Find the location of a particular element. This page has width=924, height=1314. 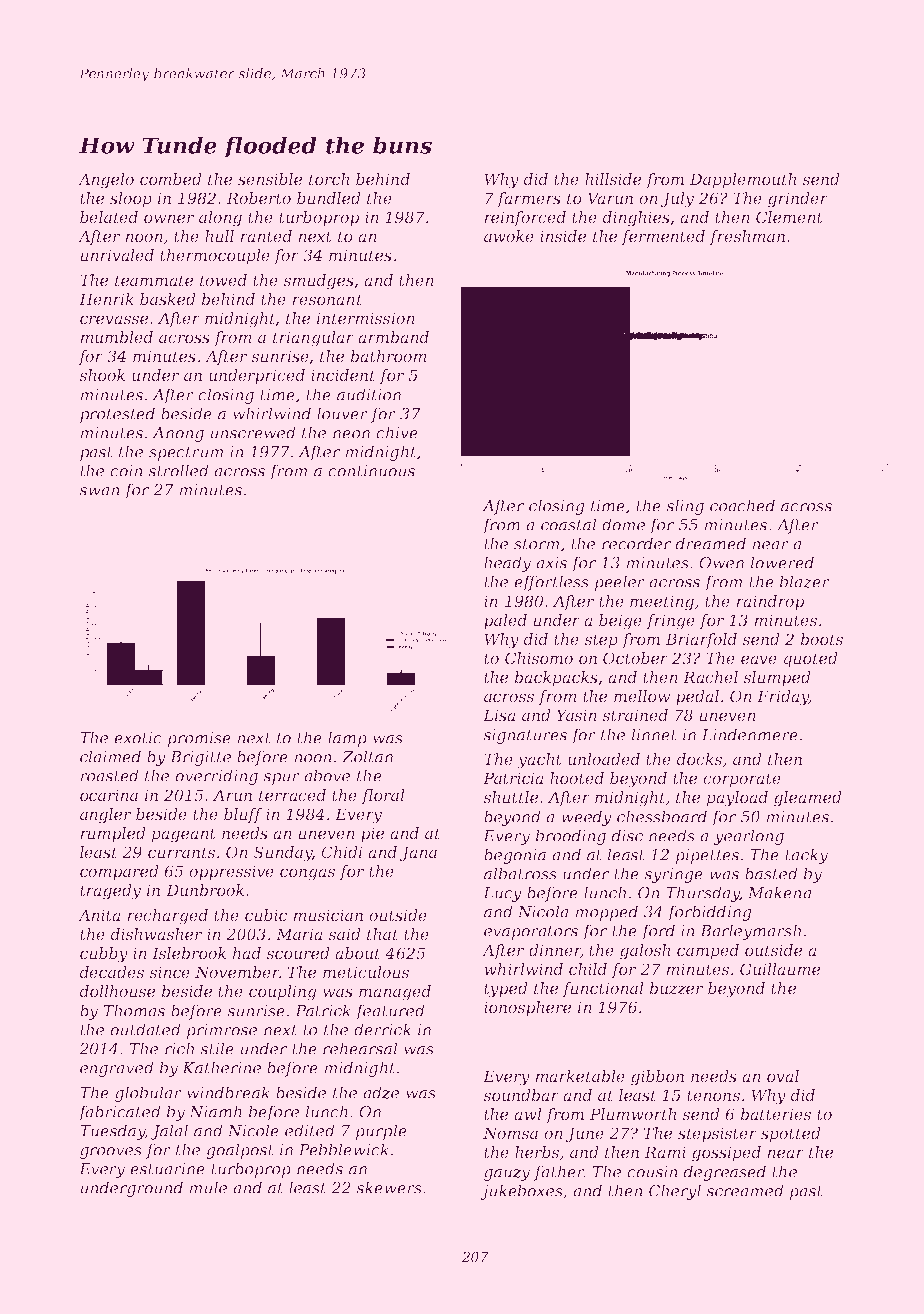

coastal is located at coordinates (568, 524).
